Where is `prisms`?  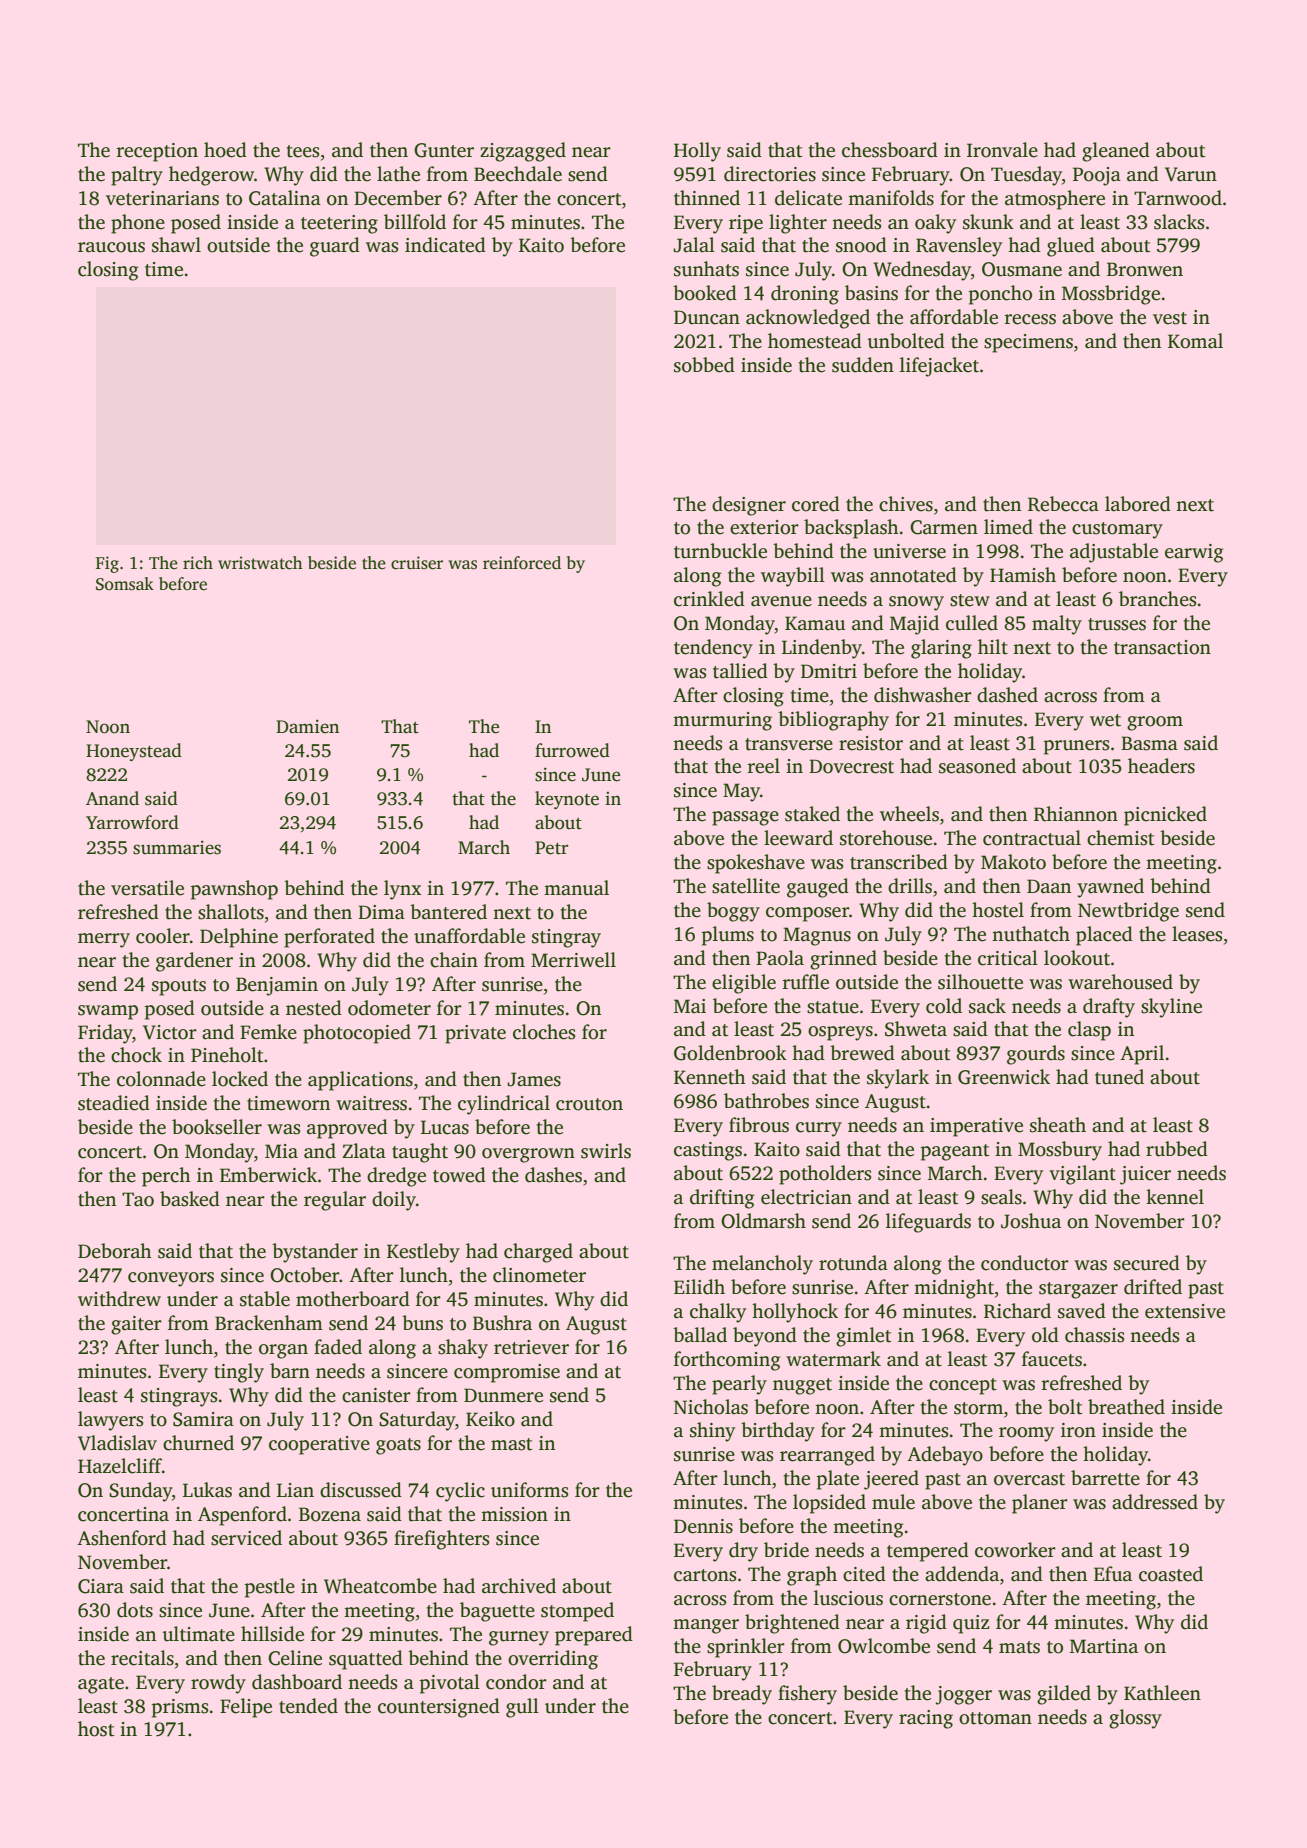
prisms is located at coordinates (180, 1708).
